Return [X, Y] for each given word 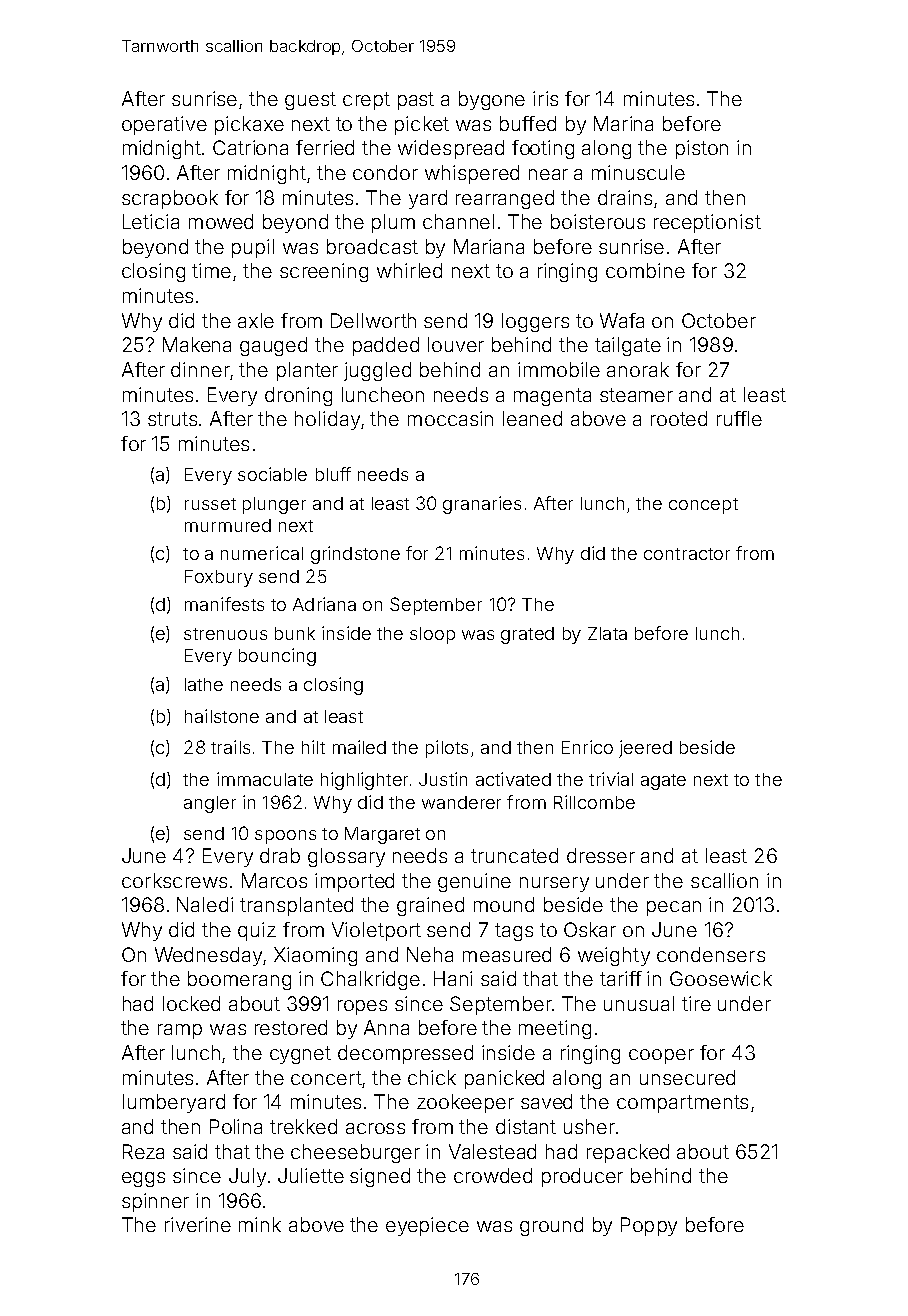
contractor [687, 554]
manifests [224, 604]
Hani [453, 978]
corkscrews [174, 880]
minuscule [638, 172]
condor [385, 172]
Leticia [151, 221]
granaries [482, 505]
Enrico [587, 747]
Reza [143, 1151]
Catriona [250, 147]
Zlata [607, 633]
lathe [204, 684]
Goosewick [721, 978]
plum [393, 223]
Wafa [622, 320]
